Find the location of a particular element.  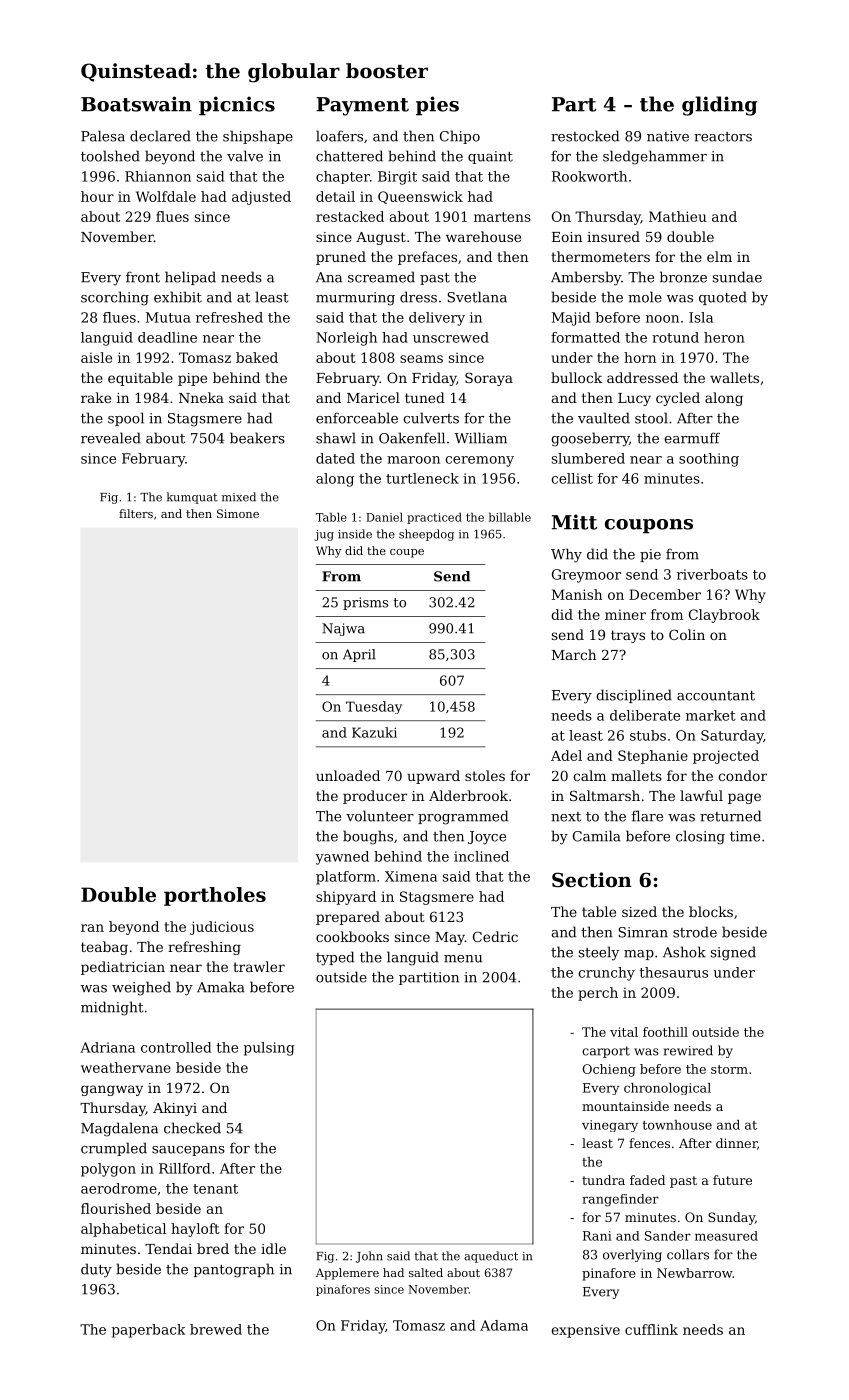

gliding is located at coordinates (719, 106).
